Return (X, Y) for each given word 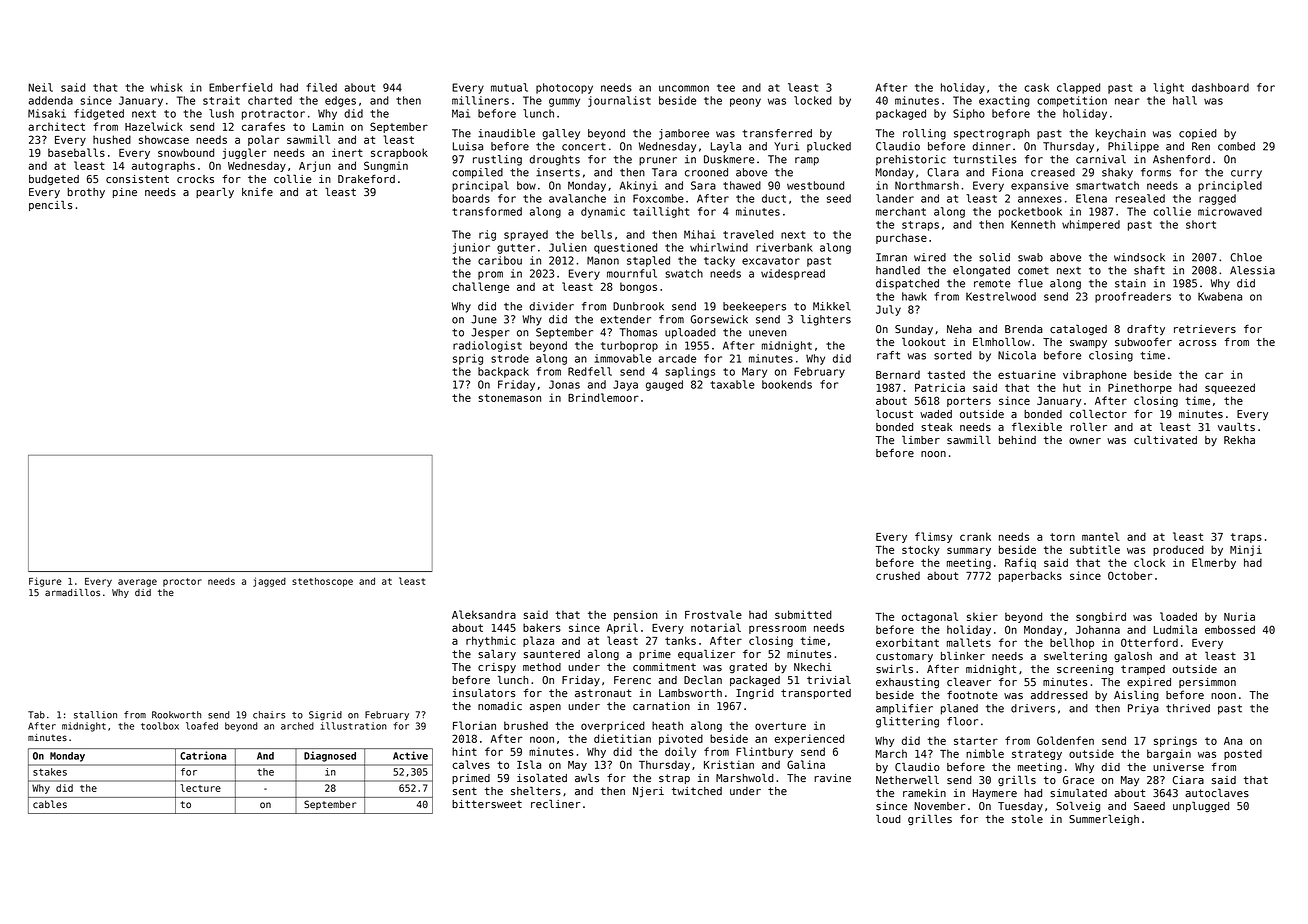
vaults (1236, 427)
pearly (215, 193)
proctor (182, 582)
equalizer (706, 654)
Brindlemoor (603, 397)
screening (1085, 670)
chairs (269, 715)
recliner (555, 804)
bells (596, 234)
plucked (829, 147)
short (1201, 224)
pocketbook (1030, 212)
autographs (163, 166)
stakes (50, 772)
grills (1017, 780)
